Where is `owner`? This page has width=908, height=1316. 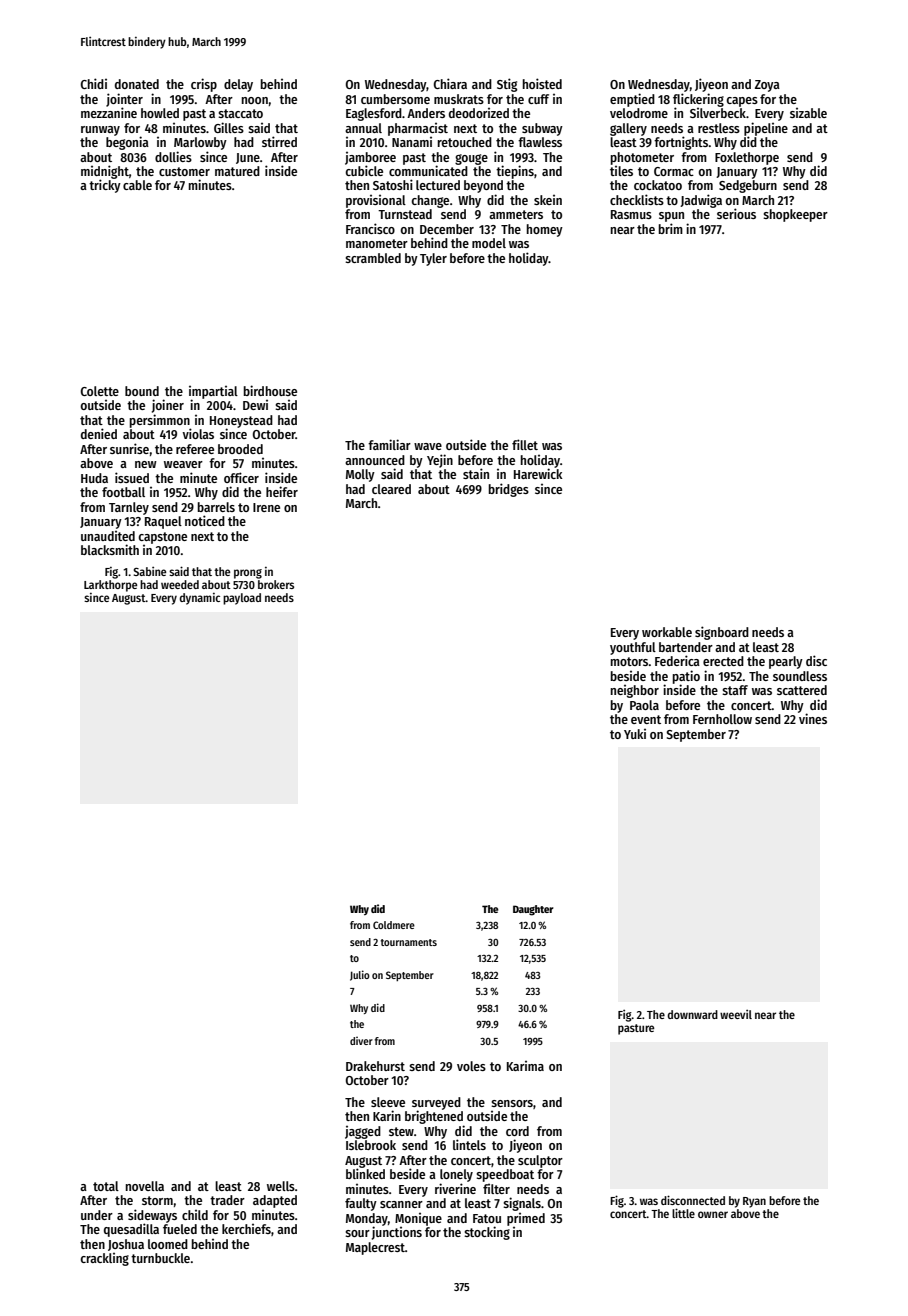
owner is located at coordinates (713, 1214).
